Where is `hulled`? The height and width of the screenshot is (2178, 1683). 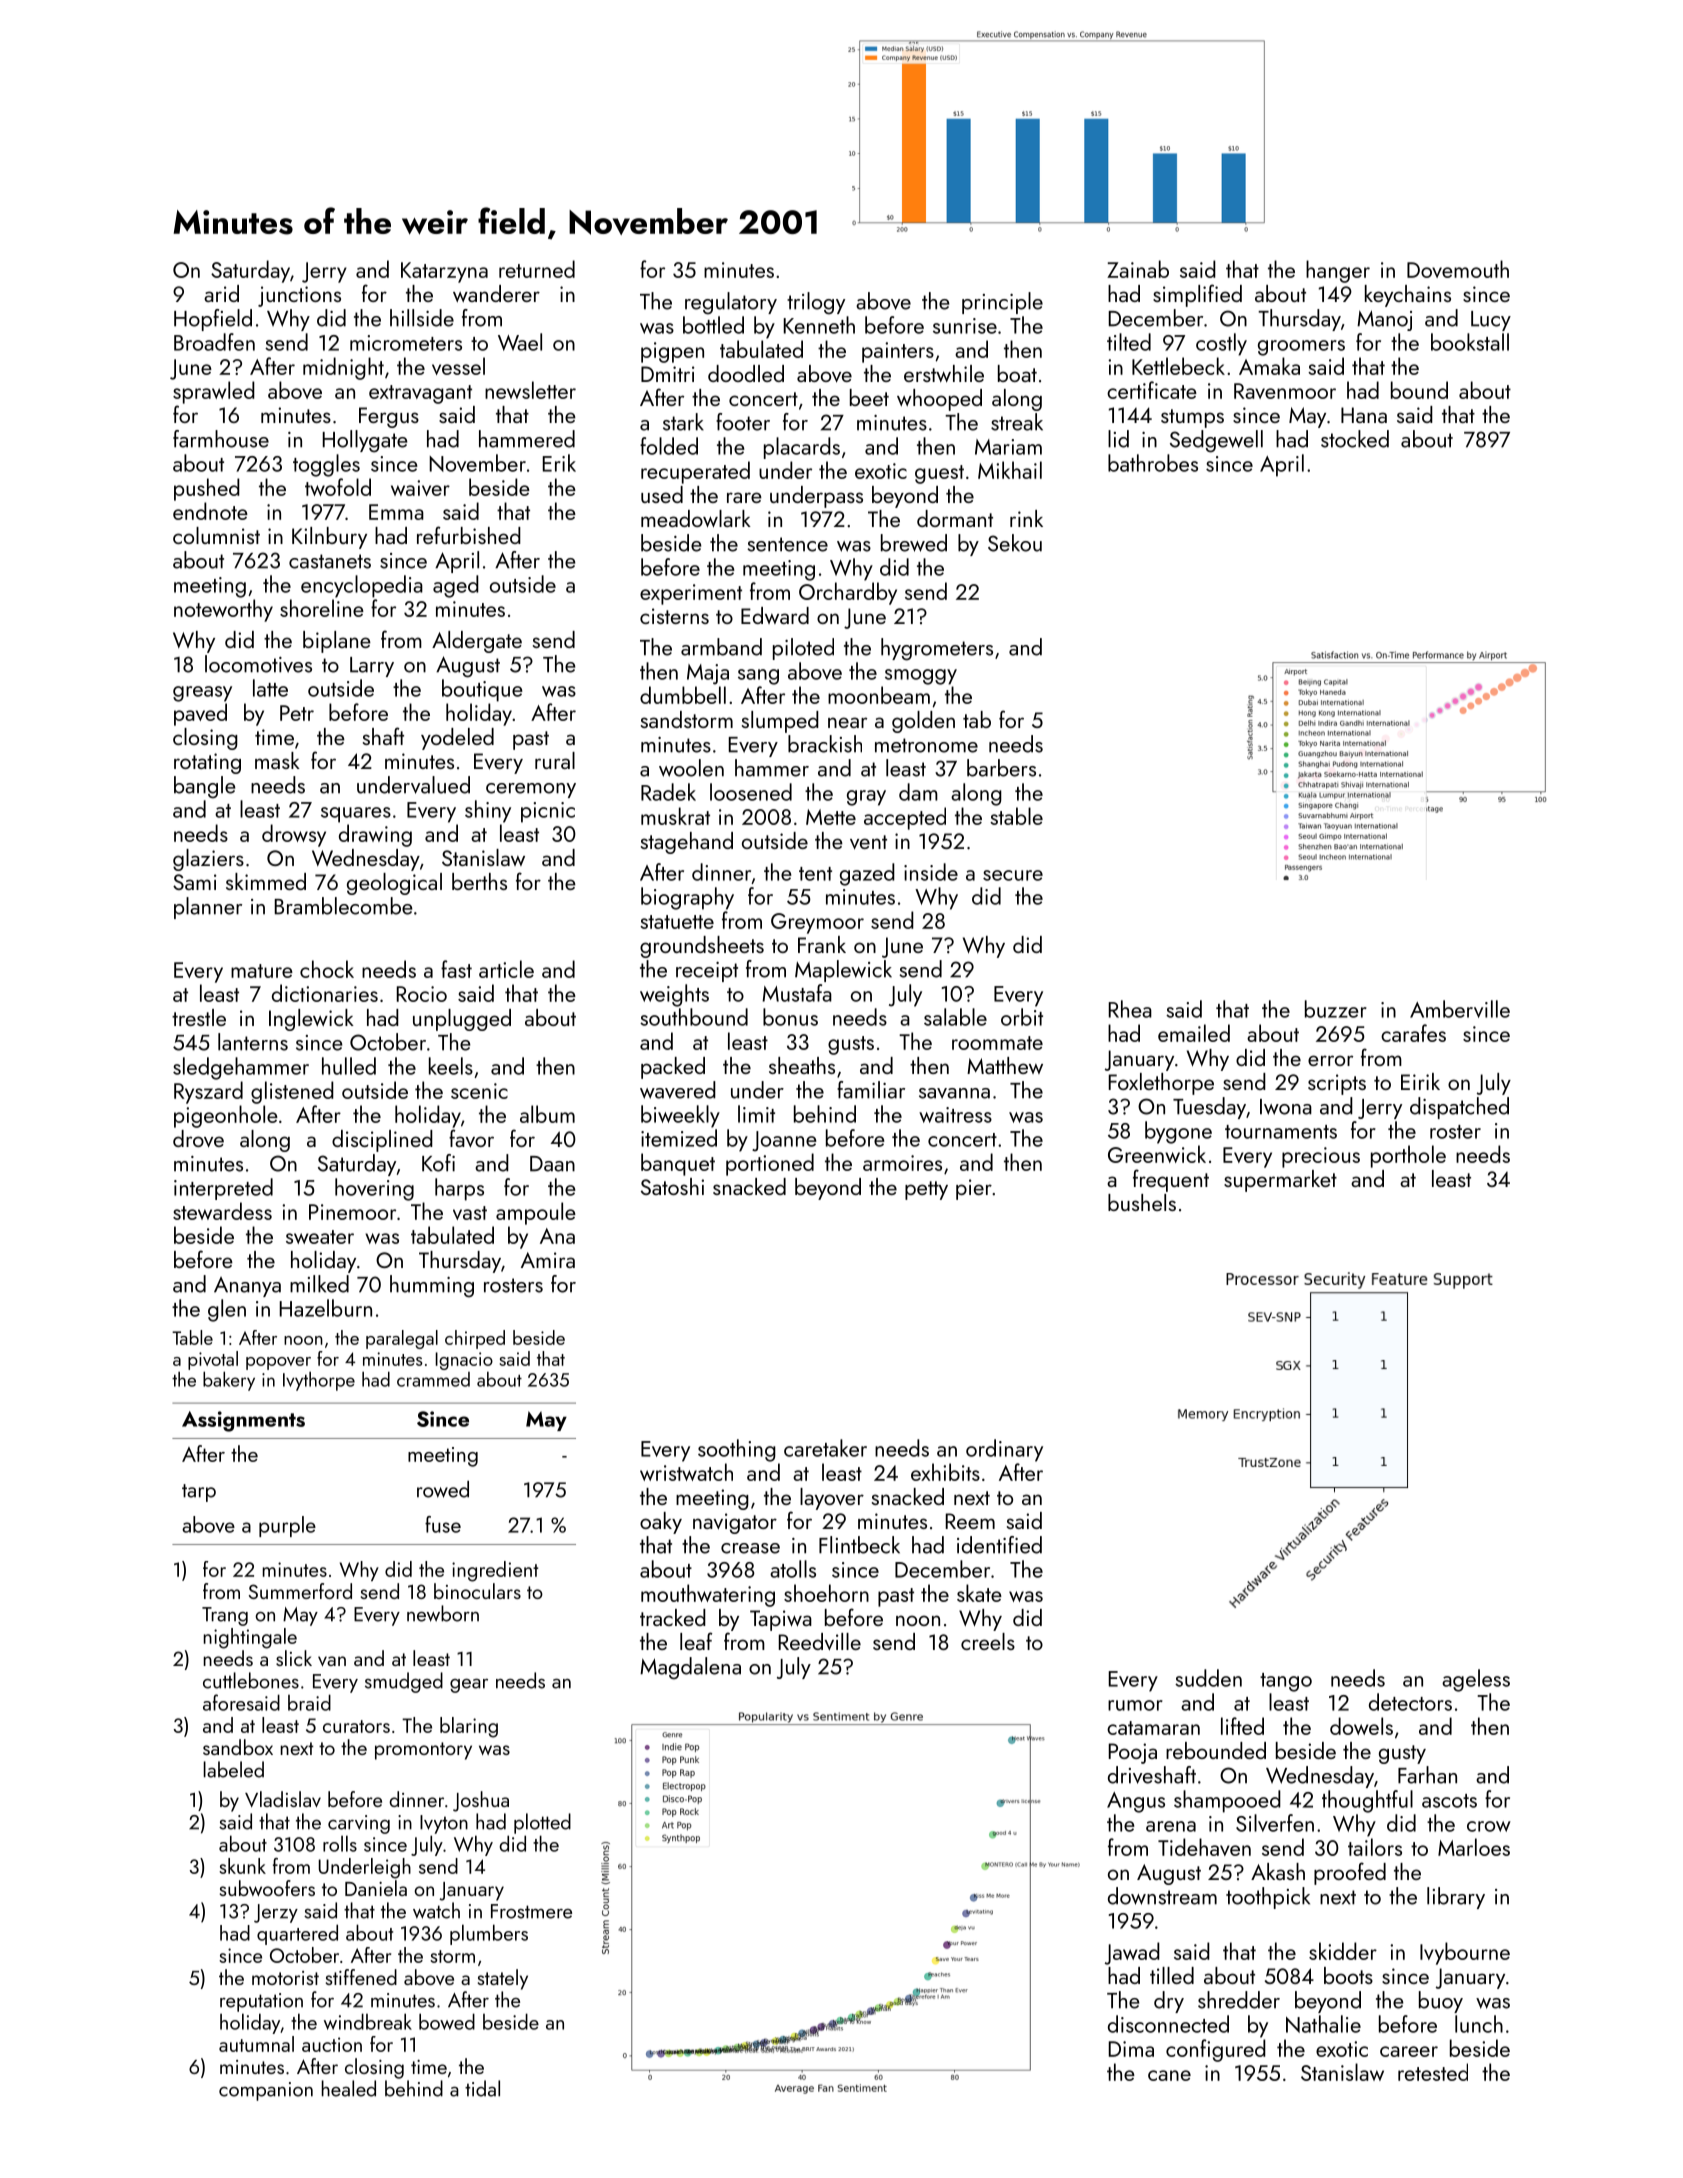 hulled is located at coordinates (349, 1066).
